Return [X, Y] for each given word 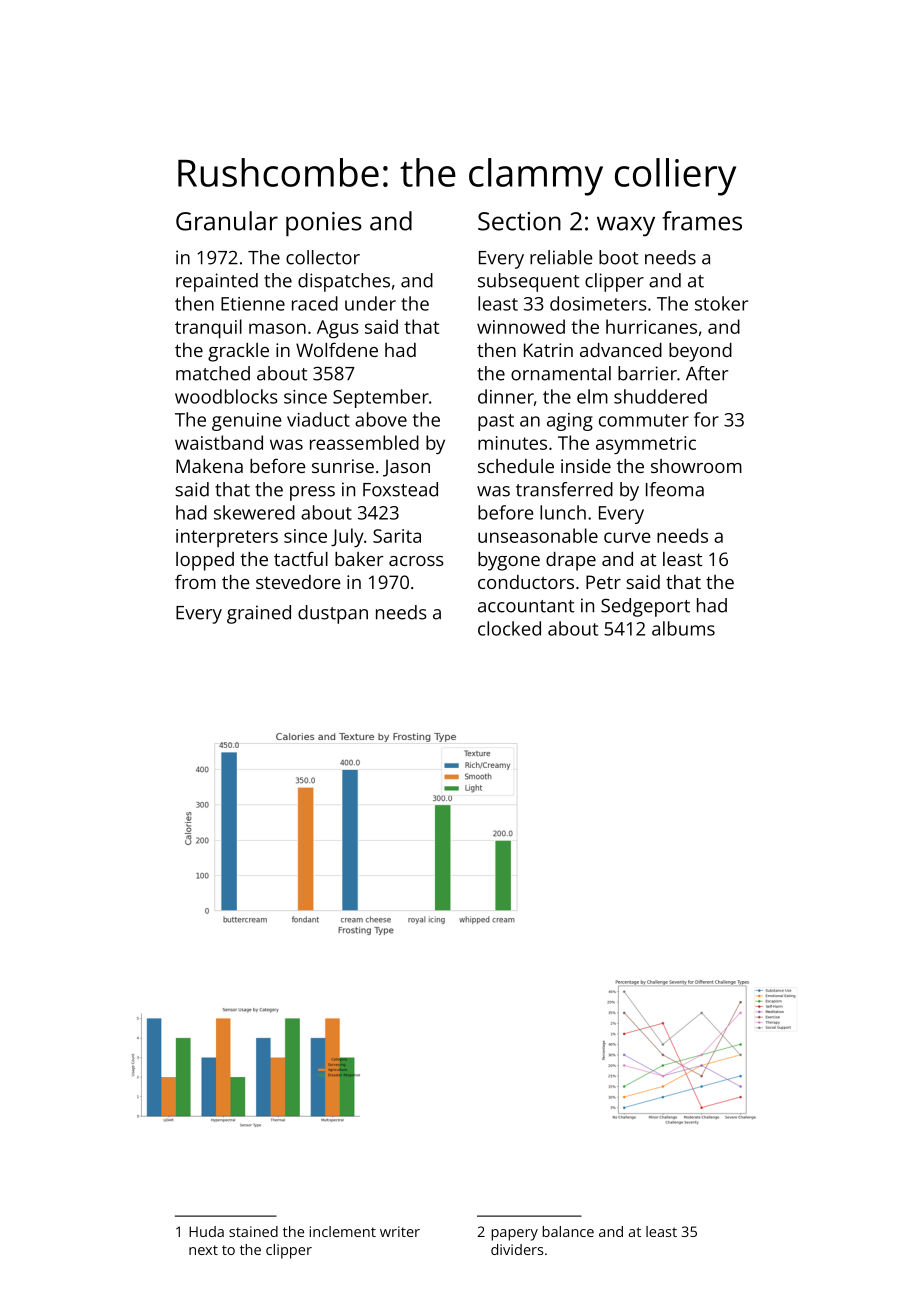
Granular [227, 221]
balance [568, 1231]
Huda [206, 1231]
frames [702, 221]
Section [519, 221]
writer [400, 1231]
